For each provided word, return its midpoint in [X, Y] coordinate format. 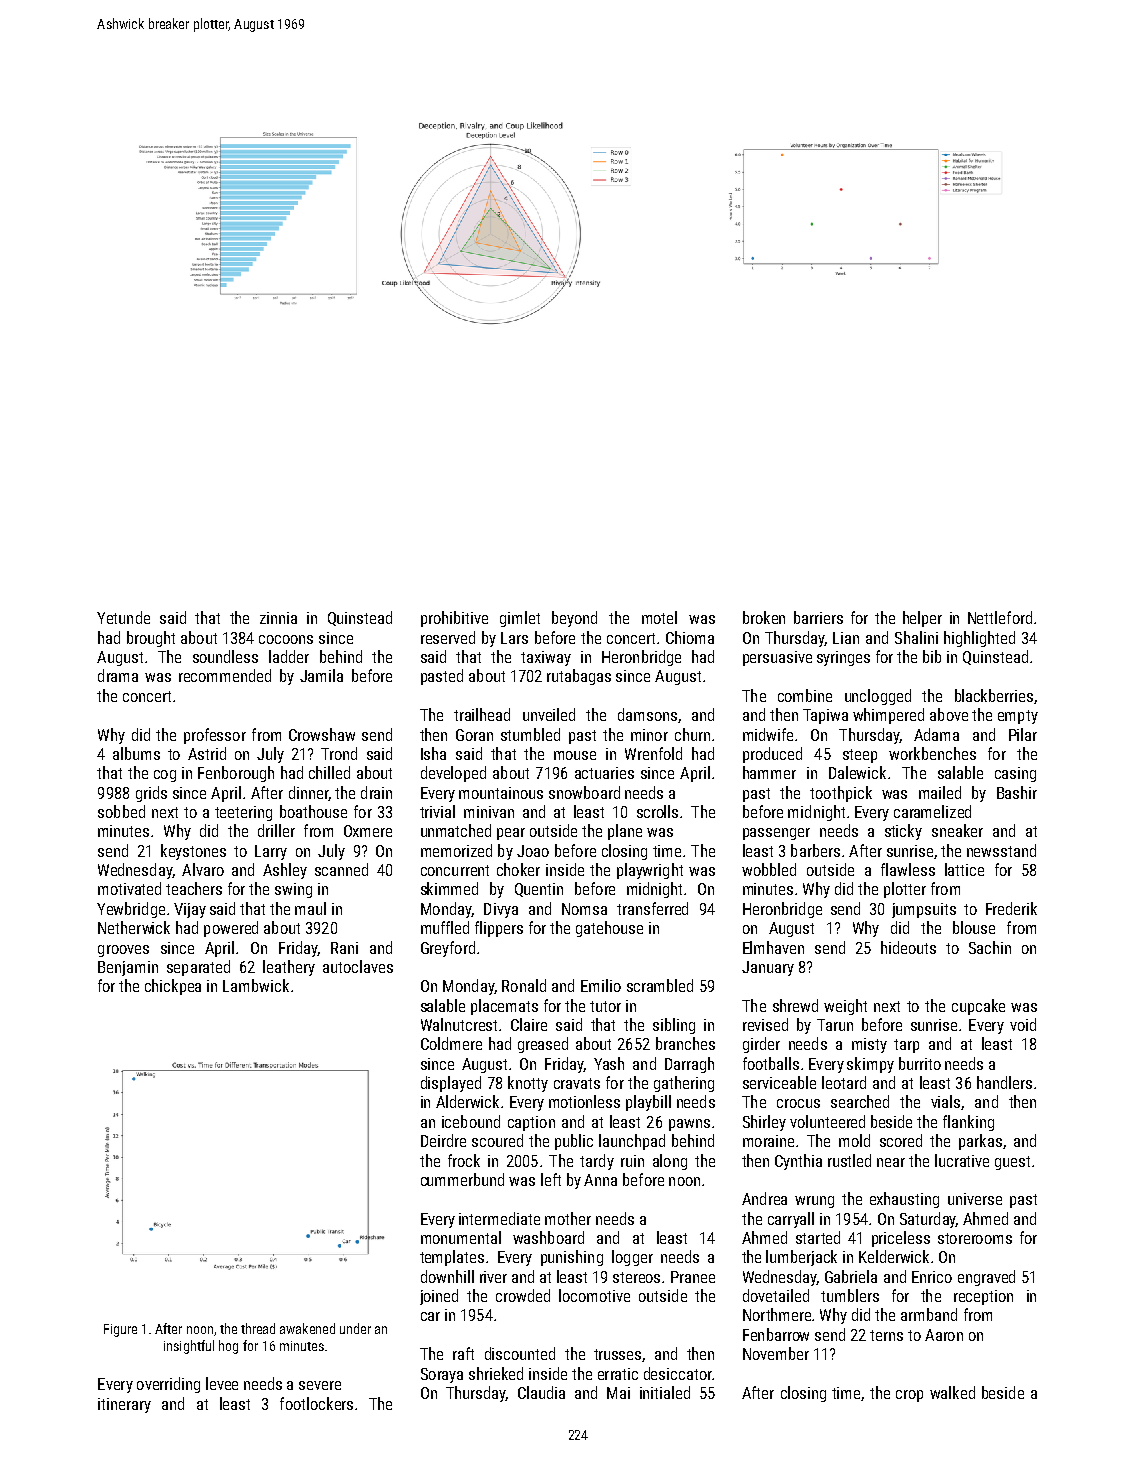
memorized [456, 850]
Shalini [916, 637]
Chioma [690, 637]
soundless [225, 656]
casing [1015, 774]
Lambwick [256, 985]
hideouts [908, 947]
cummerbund [462, 1179]
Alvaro [203, 869]
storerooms [975, 1238]
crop [909, 1396]
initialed [665, 1392]
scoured [497, 1140]
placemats [504, 1007]
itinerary [124, 1405]
